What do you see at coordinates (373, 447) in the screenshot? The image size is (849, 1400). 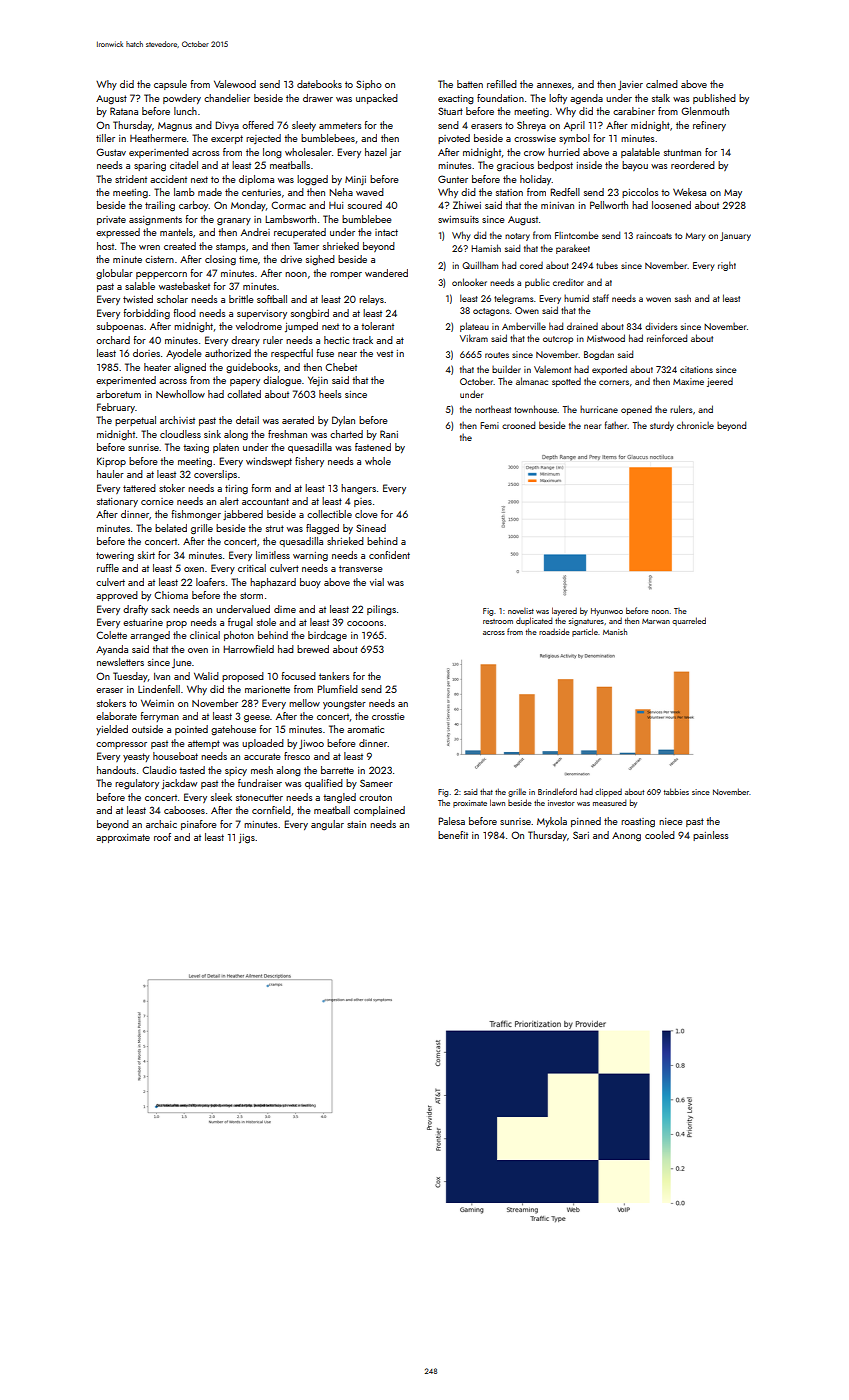 I see `fastened` at bounding box center [373, 447].
